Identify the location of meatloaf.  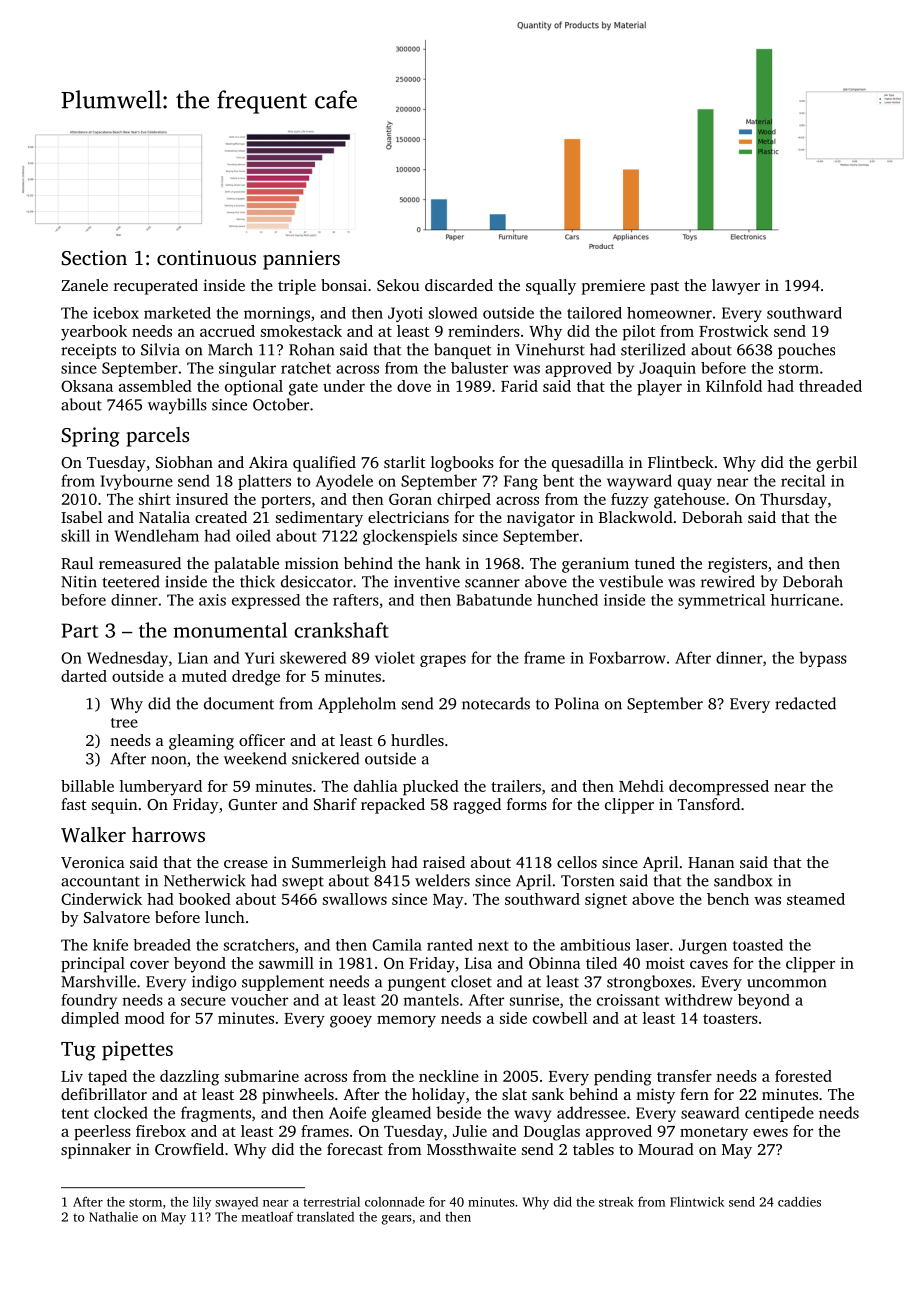
(268, 1217).
